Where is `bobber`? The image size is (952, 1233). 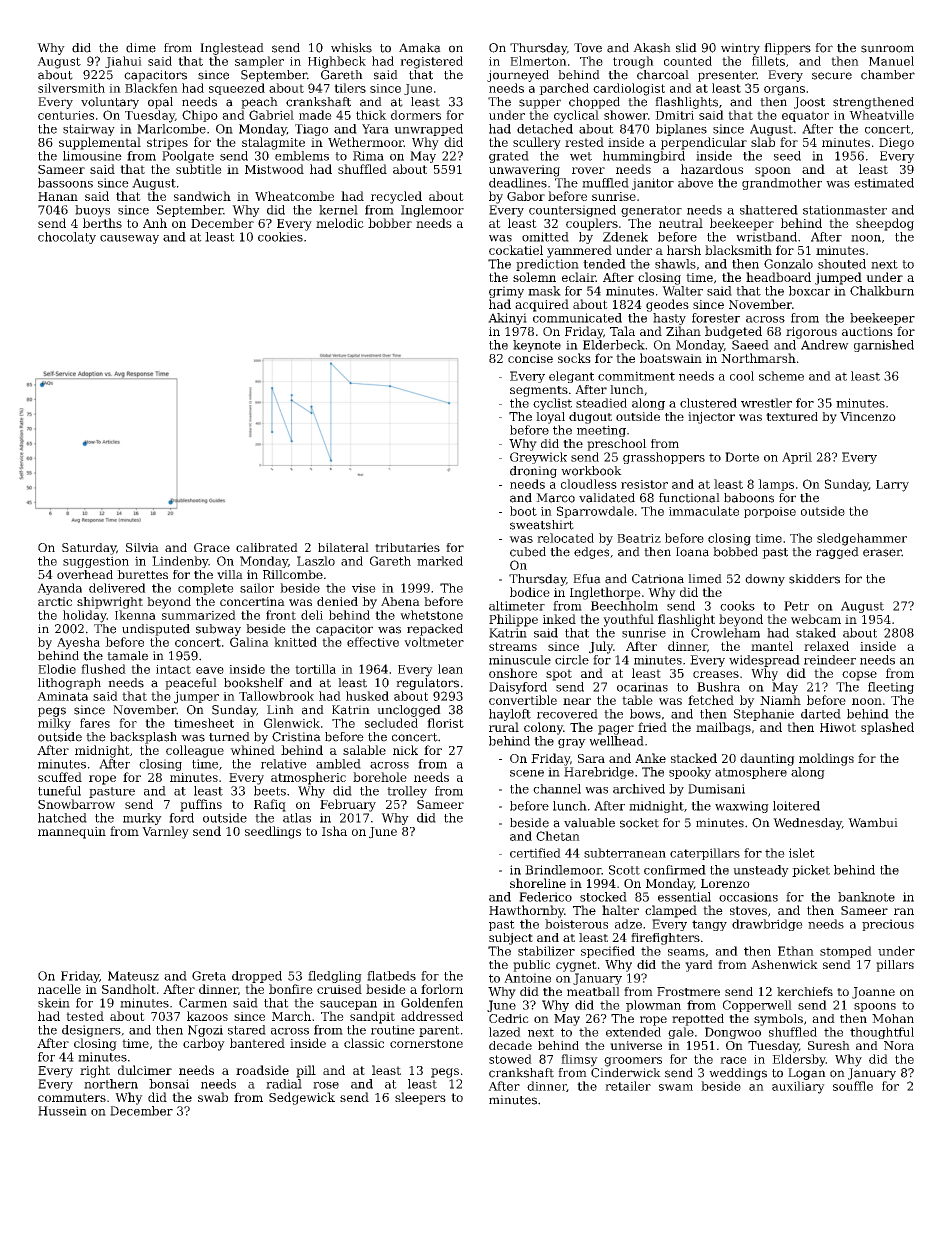
bobber is located at coordinates (390, 223).
